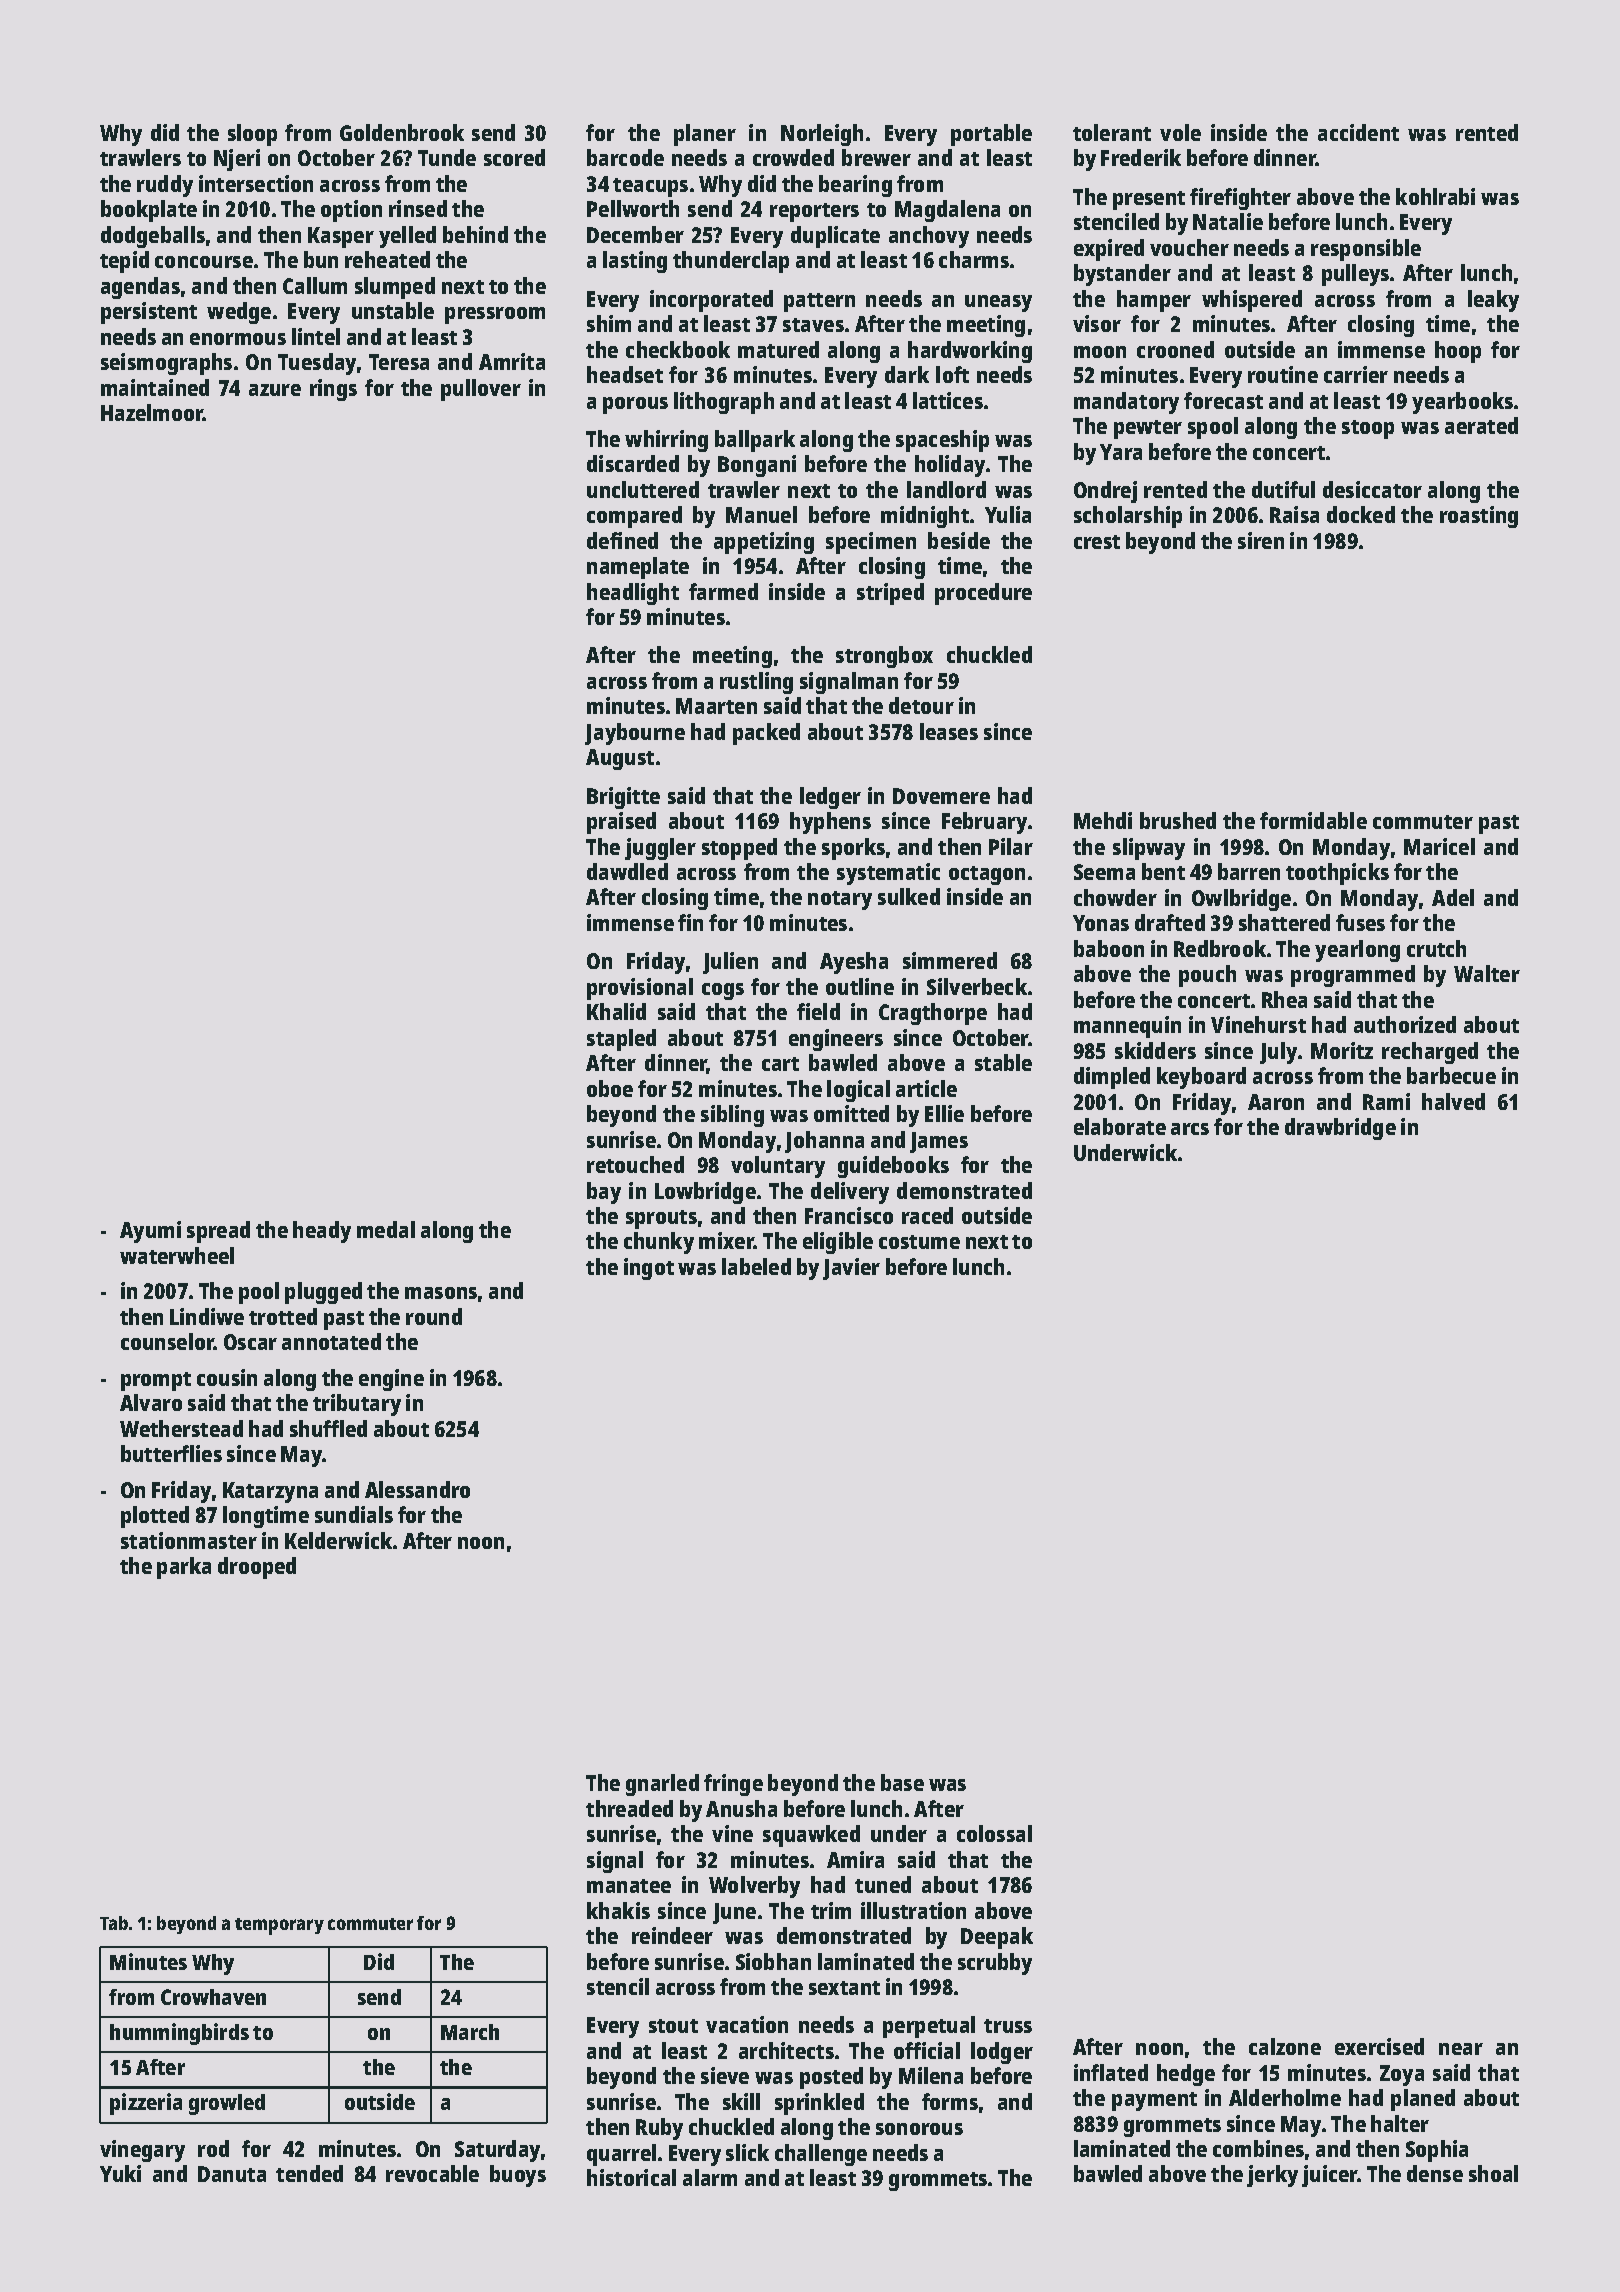  Describe the element at coordinates (756, 1266) in the image. I see `labeled` at that location.
